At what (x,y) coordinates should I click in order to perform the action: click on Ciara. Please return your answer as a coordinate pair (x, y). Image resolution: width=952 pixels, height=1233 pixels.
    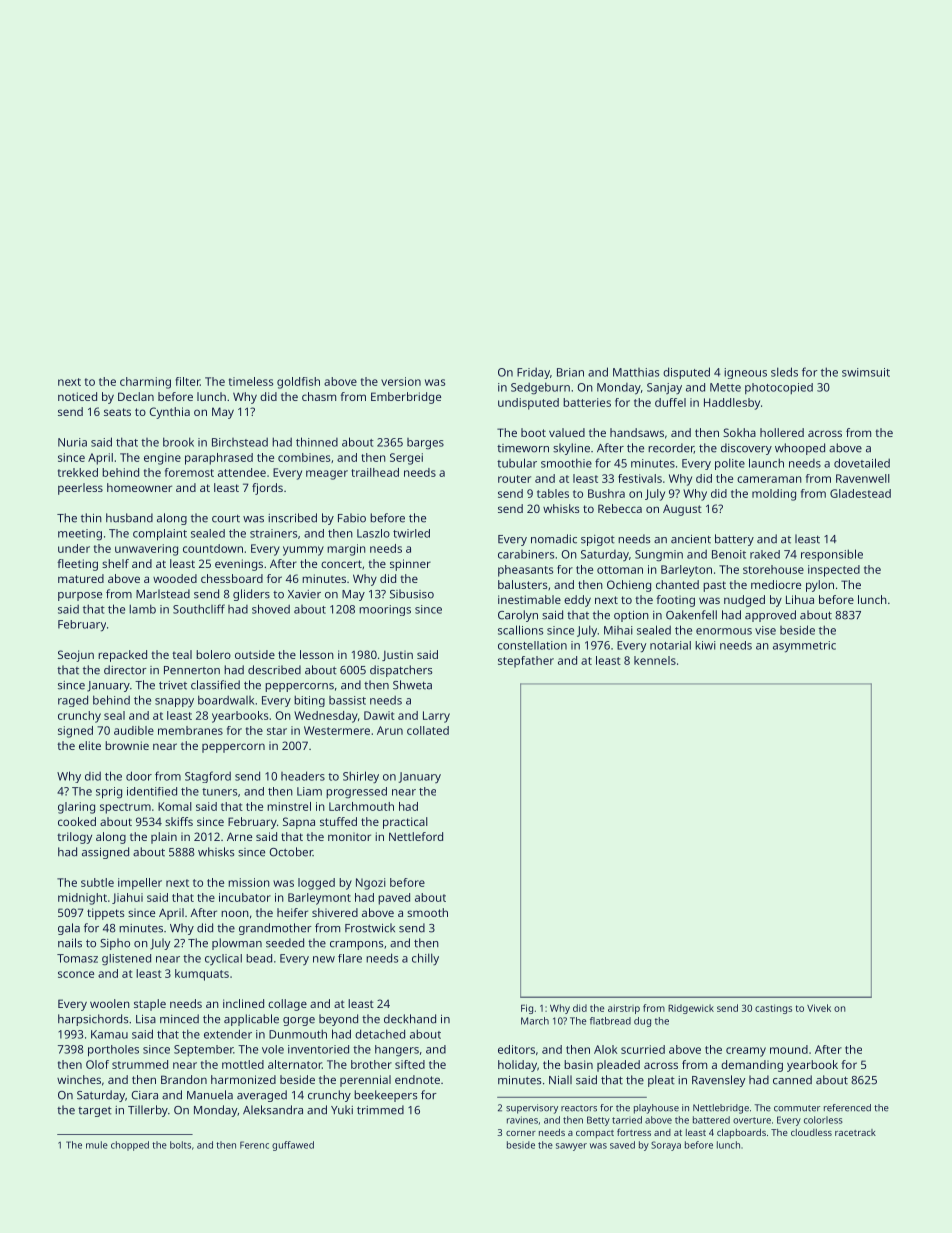
    Looking at the image, I should click on (145, 1095).
